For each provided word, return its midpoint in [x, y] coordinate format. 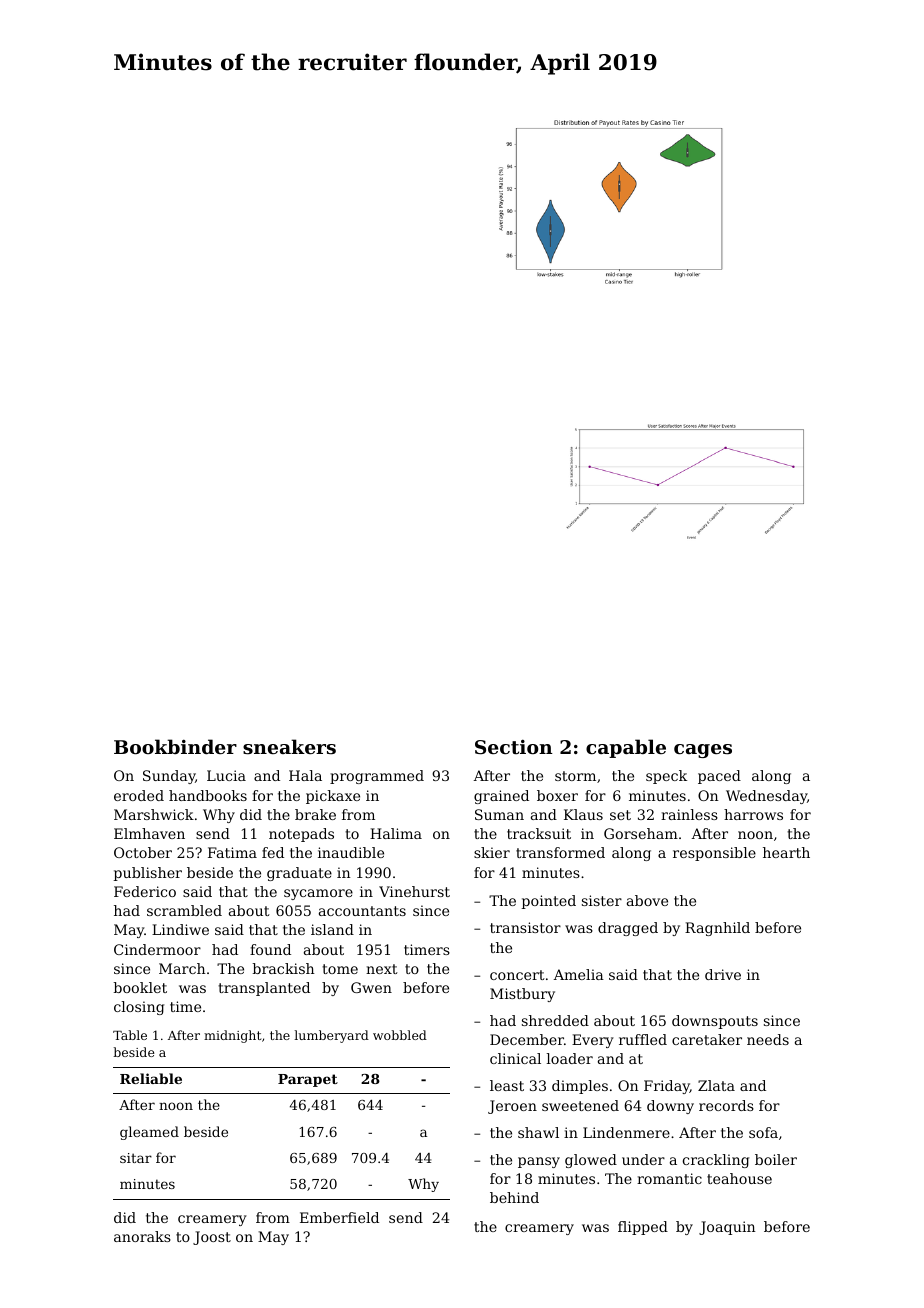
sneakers [289, 746]
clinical [515, 1058]
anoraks [142, 1236]
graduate [299, 874]
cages [703, 751]
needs [768, 1039]
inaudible [351, 852]
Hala [305, 775]
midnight [232, 1036]
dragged [628, 929]
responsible [714, 854]
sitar [136, 1158]
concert [517, 975]
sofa [763, 1132]
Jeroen [512, 1107]
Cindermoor [157, 949]
